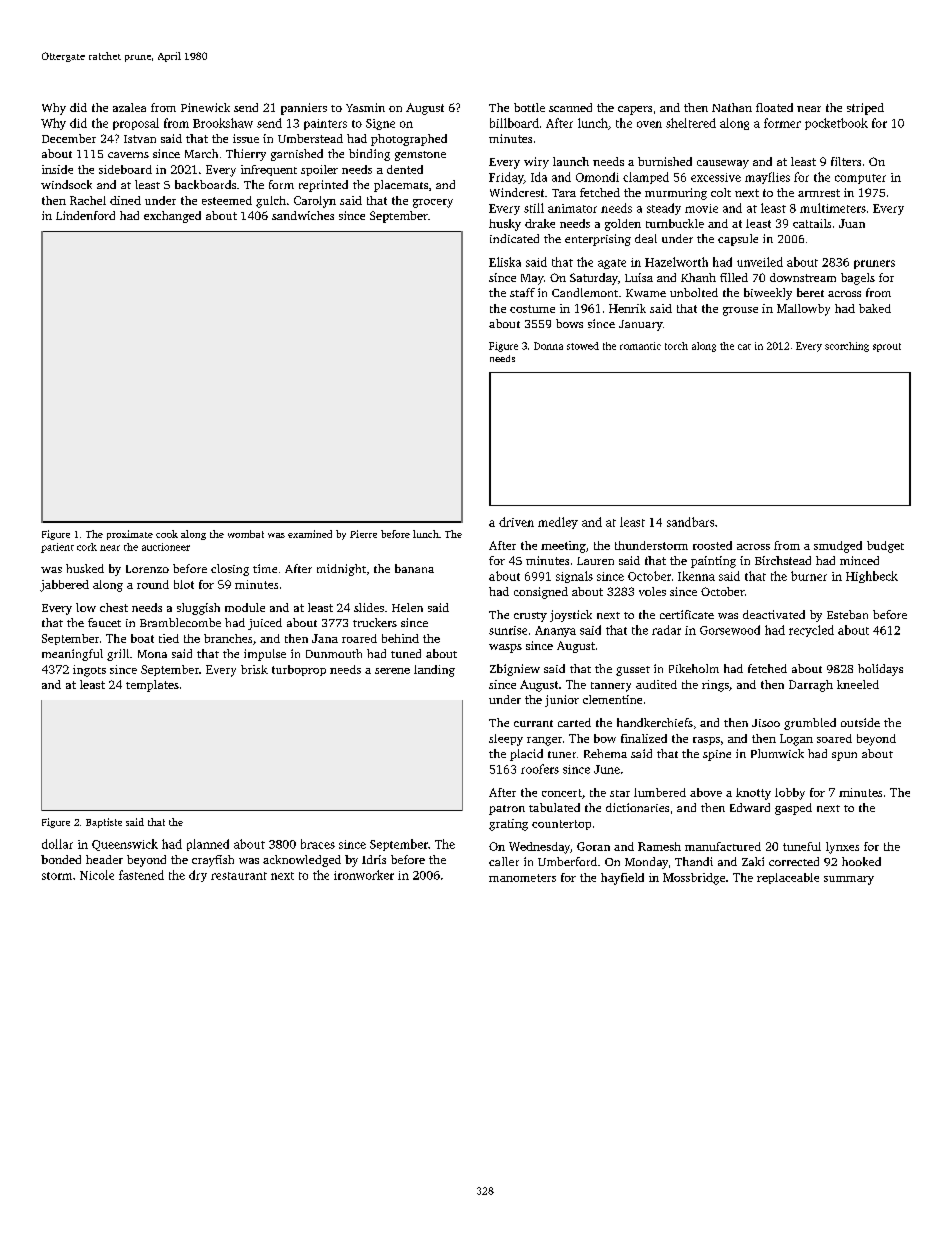 This screenshot has height=1233, width=952. Describe the element at coordinates (532, 309) in the screenshot. I see `costume` at that location.
